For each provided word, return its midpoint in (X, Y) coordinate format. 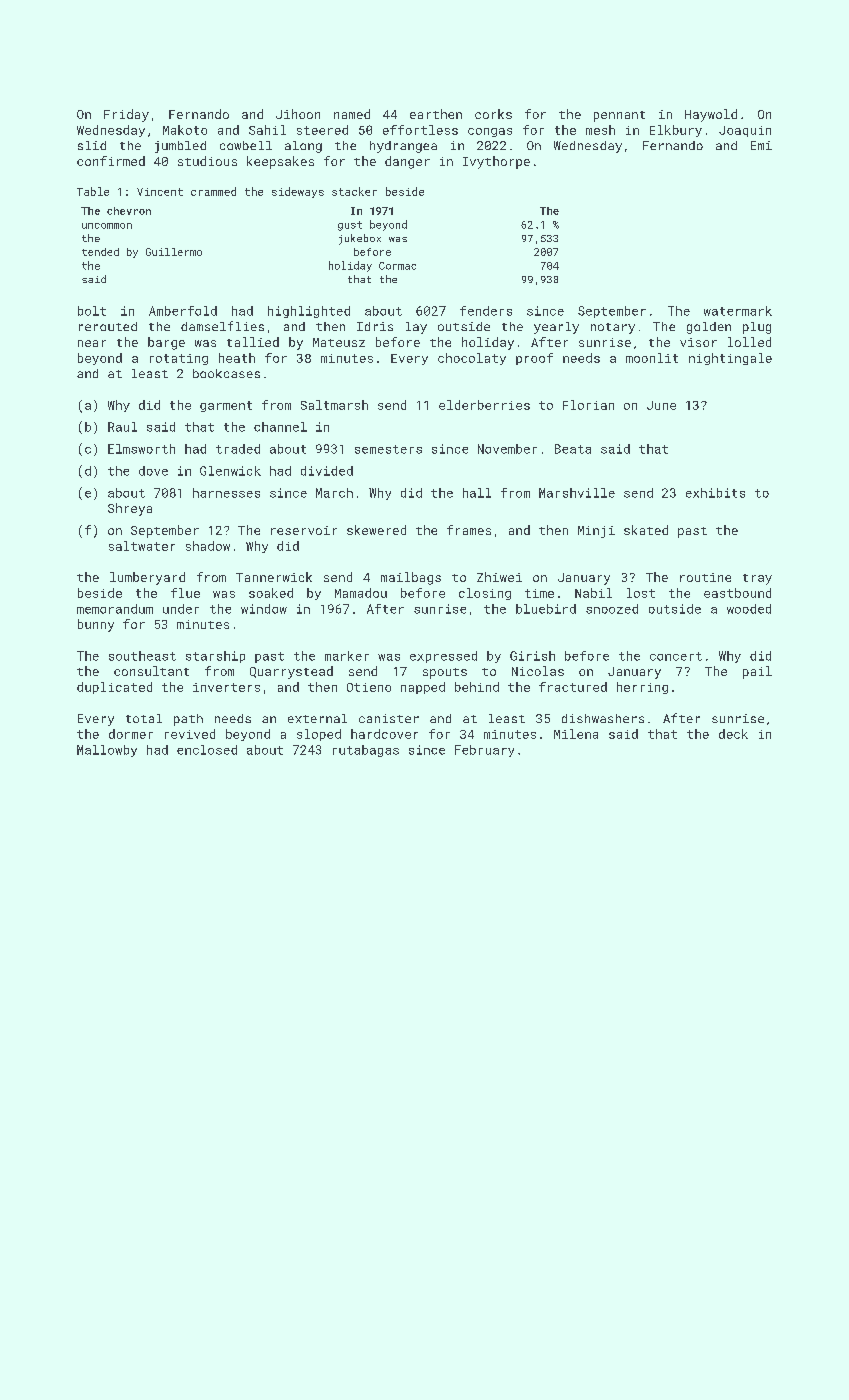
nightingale (730, 359)
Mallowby (107, 751)
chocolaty (472, 359)
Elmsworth (141, 449)
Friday (126, 115)
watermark (738, 311)
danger (407, 162)
